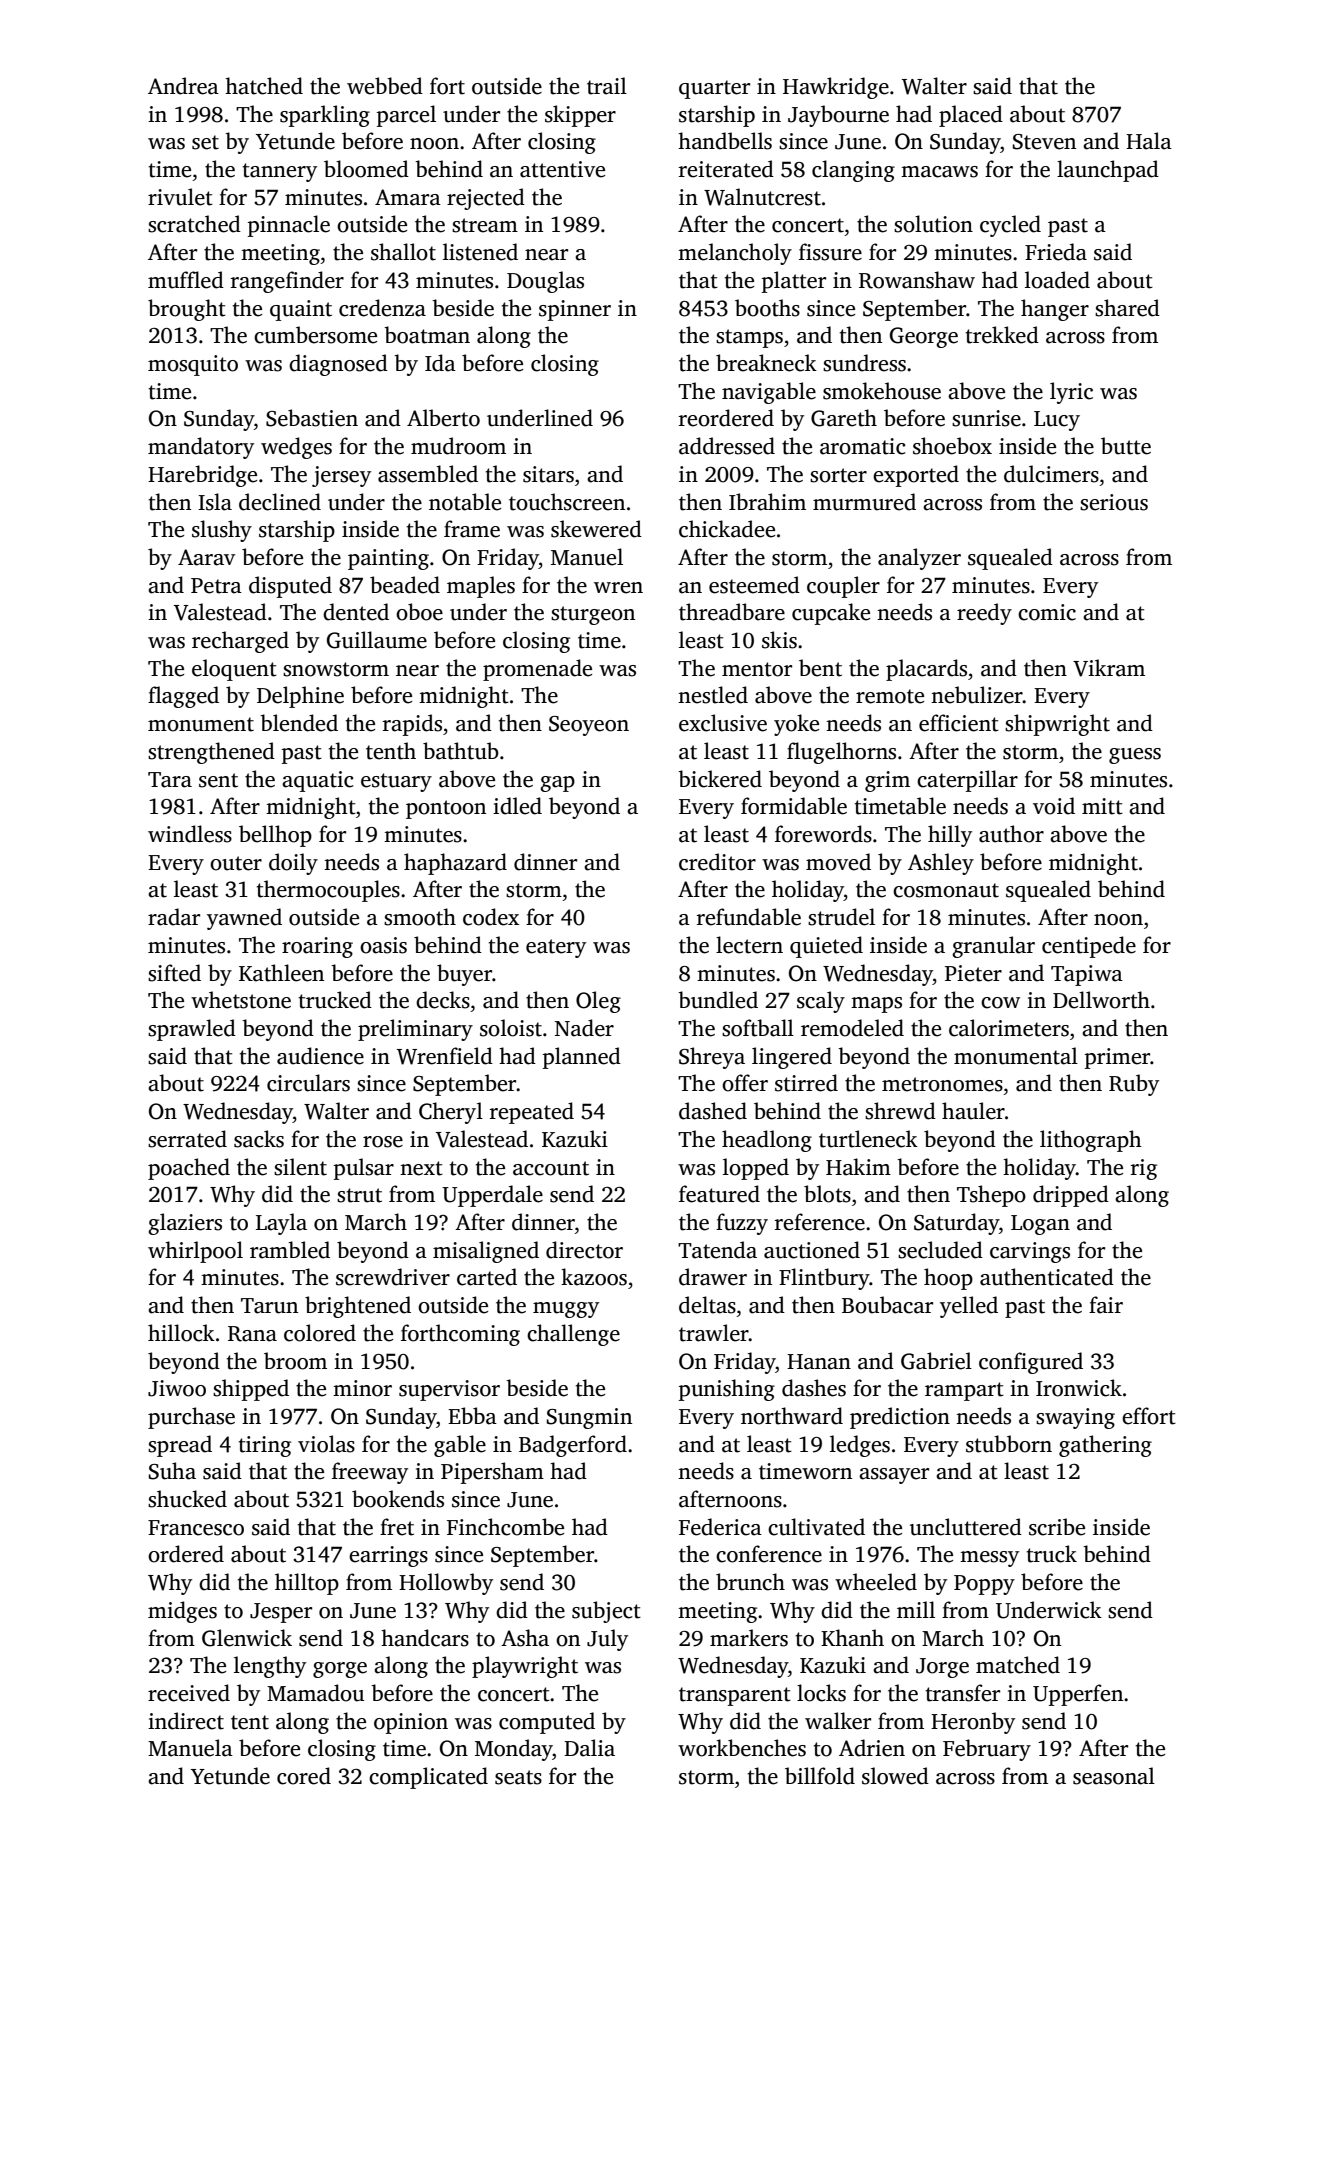  What do you see at coordinates (385, 86) in the screenshot?
I see `webbed` at bounding box center [385, 86].
